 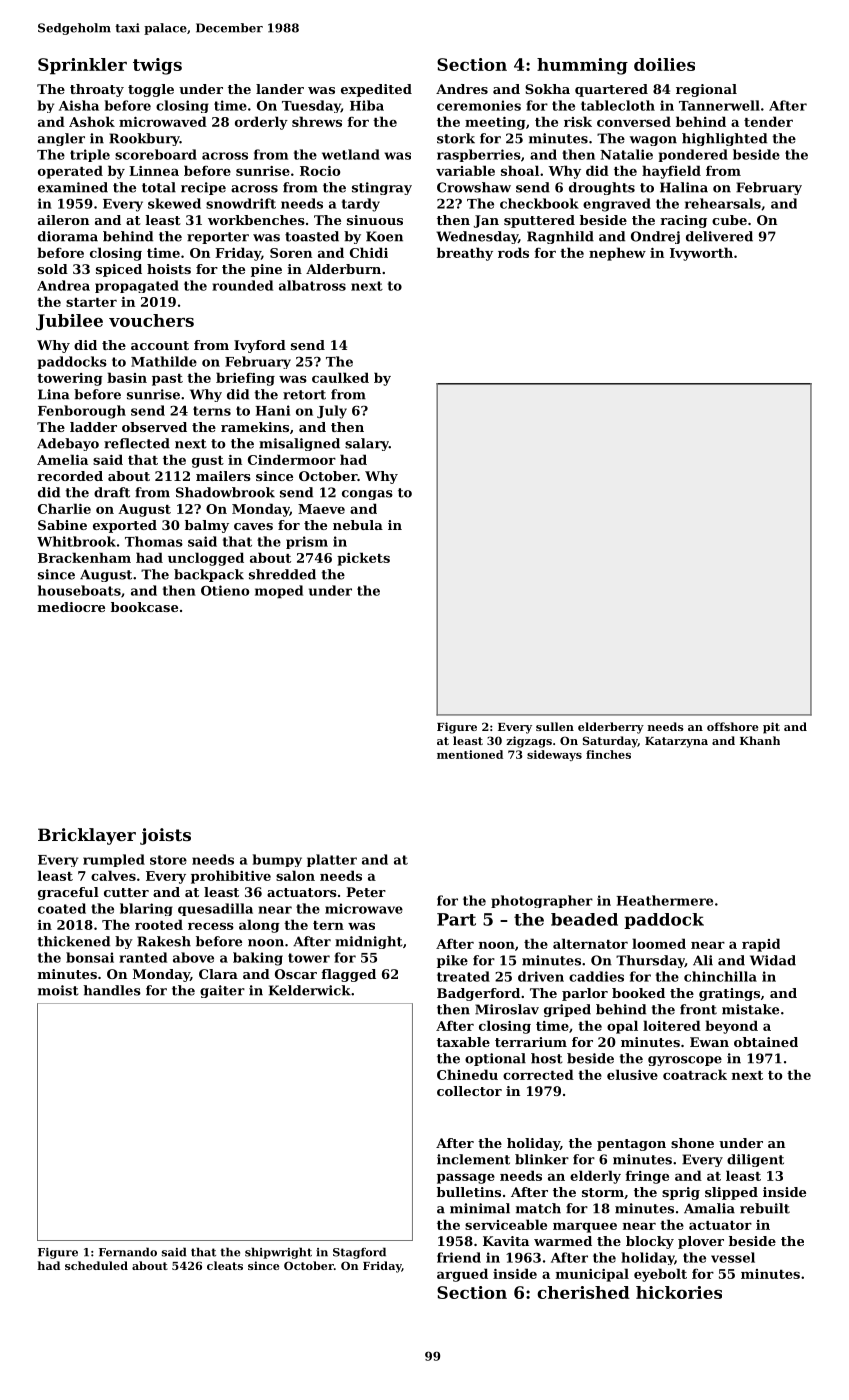 I want to click on twigs, so click(x=157, y=66).
